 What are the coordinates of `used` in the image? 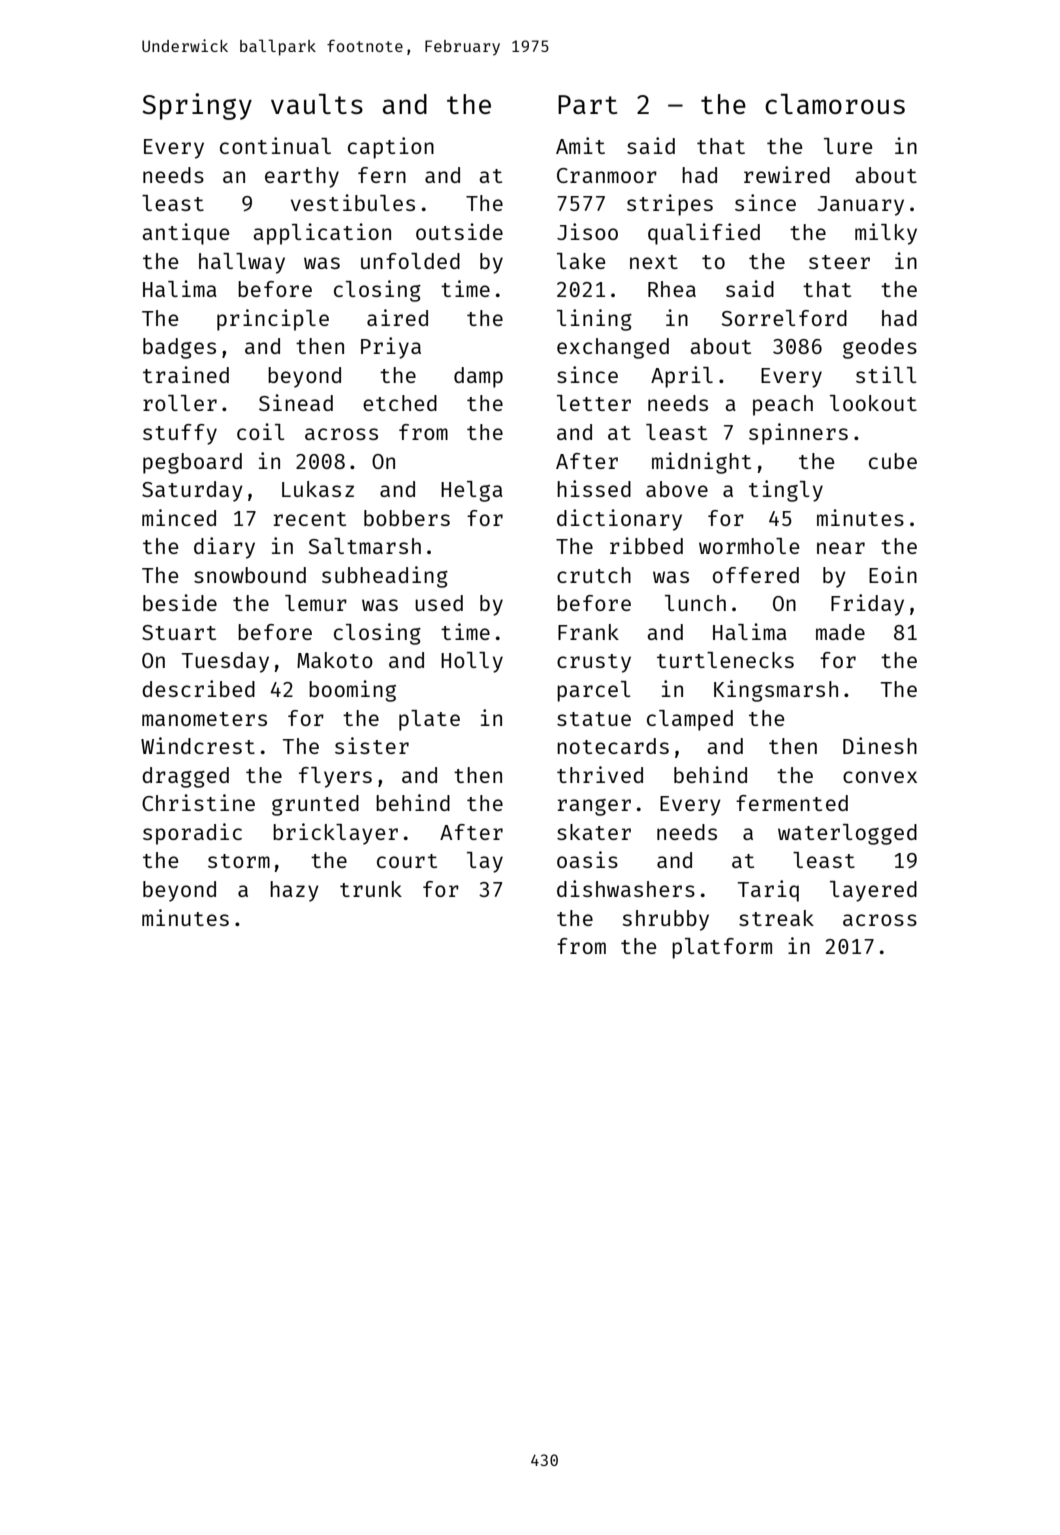 It's located at (439, 603).
